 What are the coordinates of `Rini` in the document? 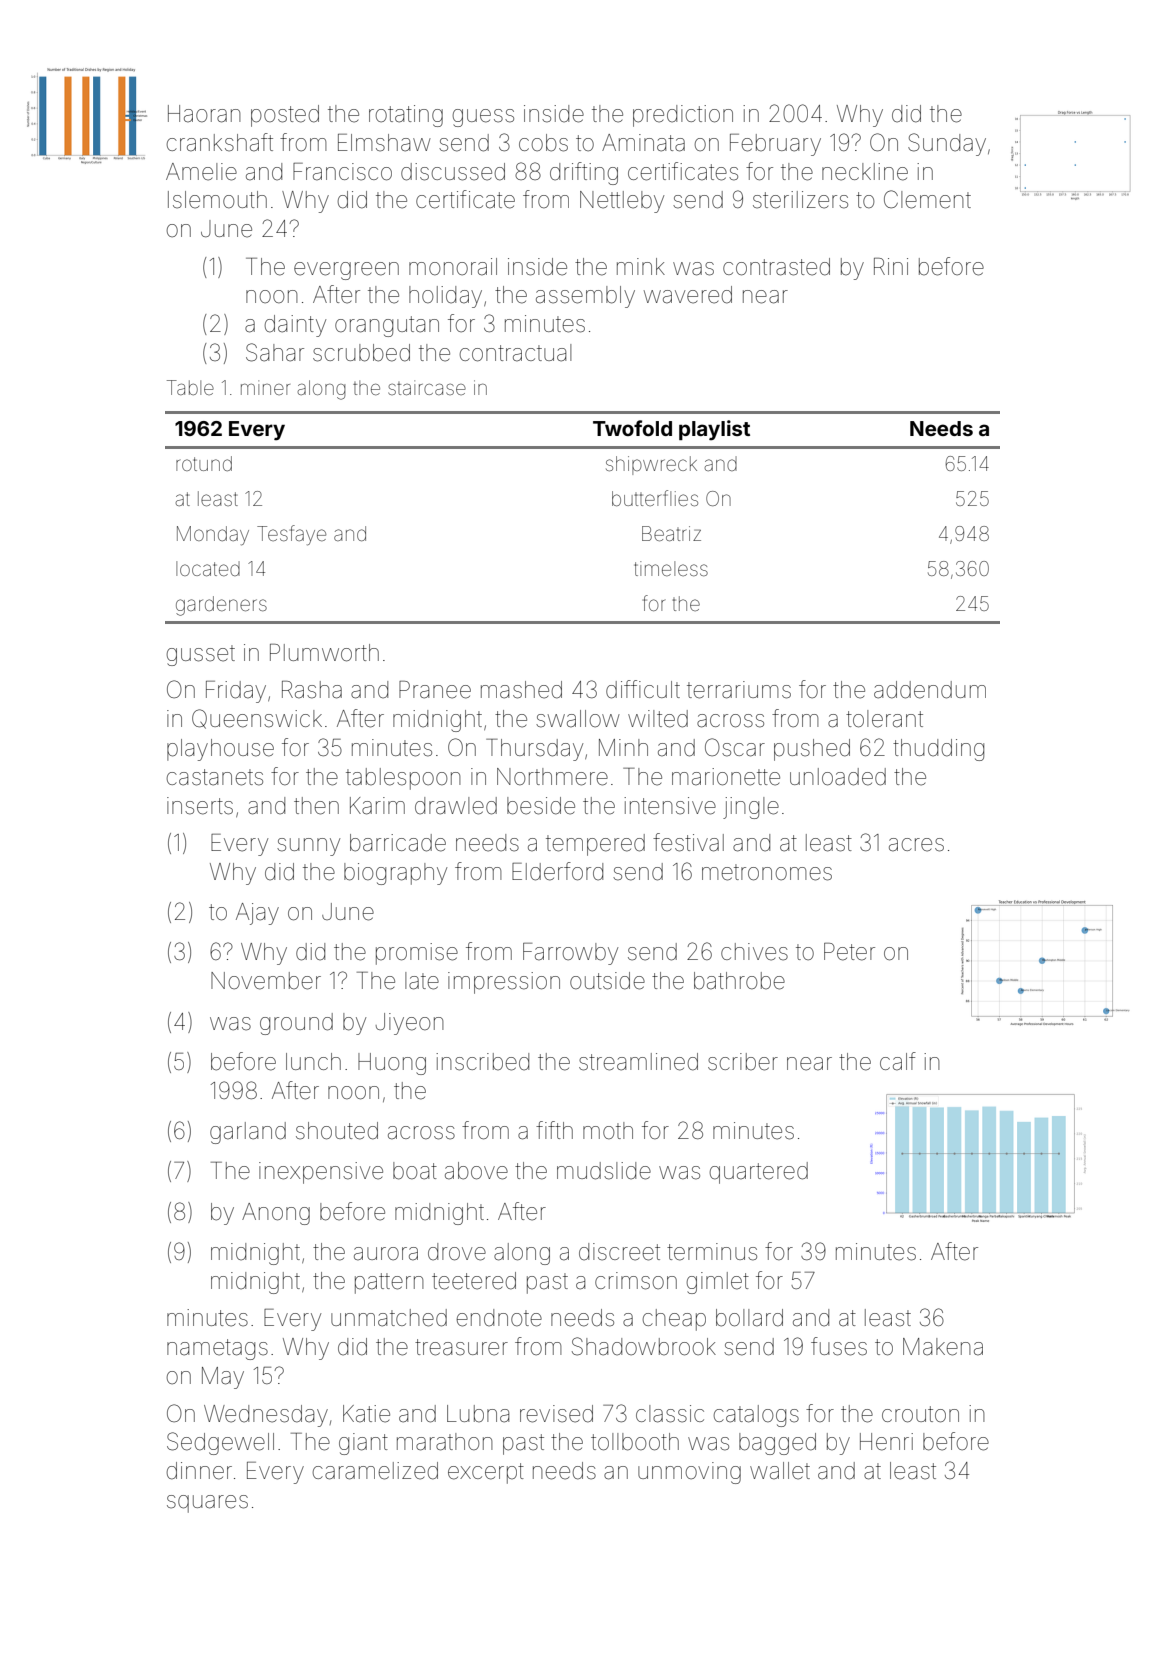 It's located at (891, 266).
